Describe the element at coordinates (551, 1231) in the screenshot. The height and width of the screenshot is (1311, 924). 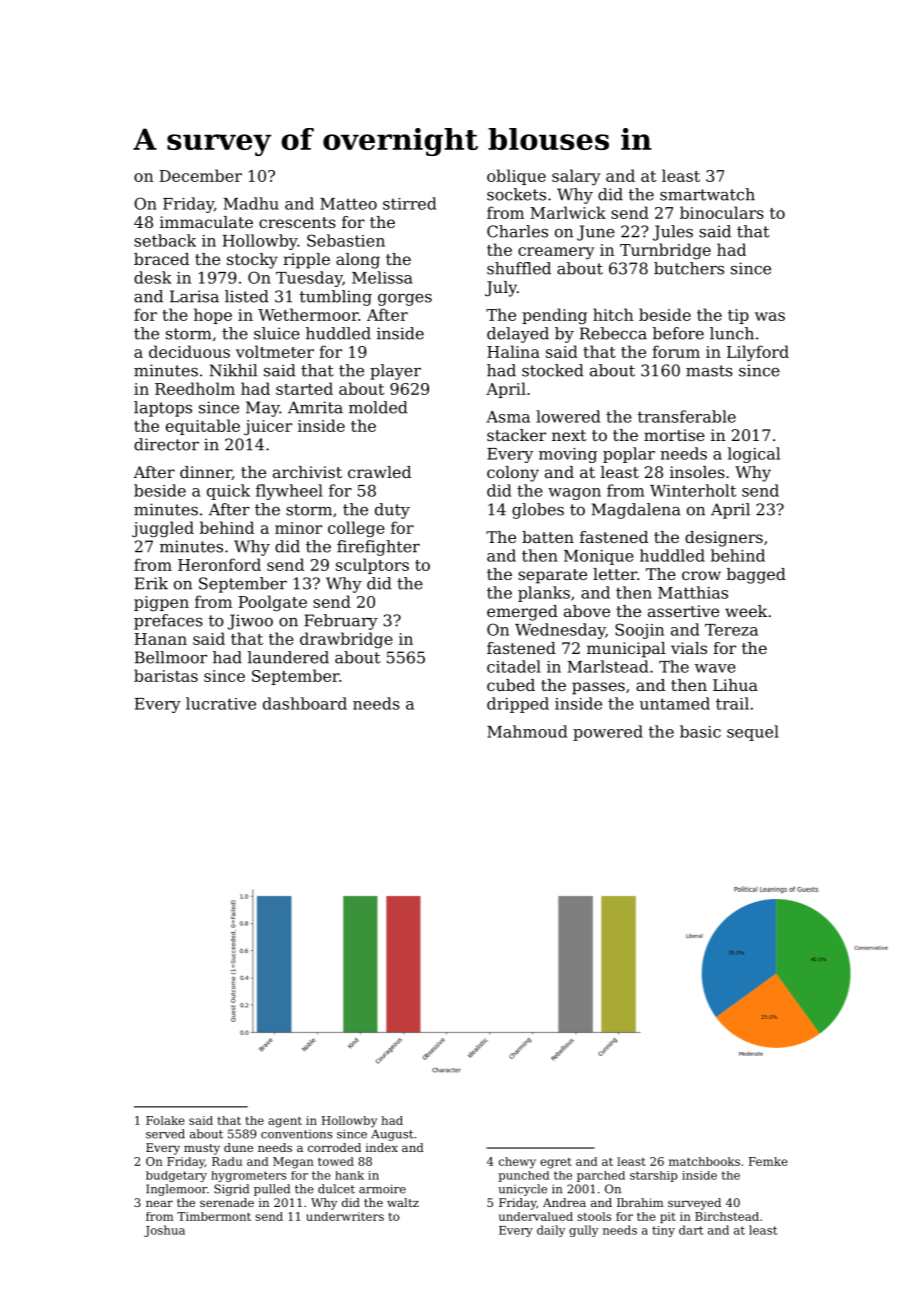
I see `daily` at that location.
